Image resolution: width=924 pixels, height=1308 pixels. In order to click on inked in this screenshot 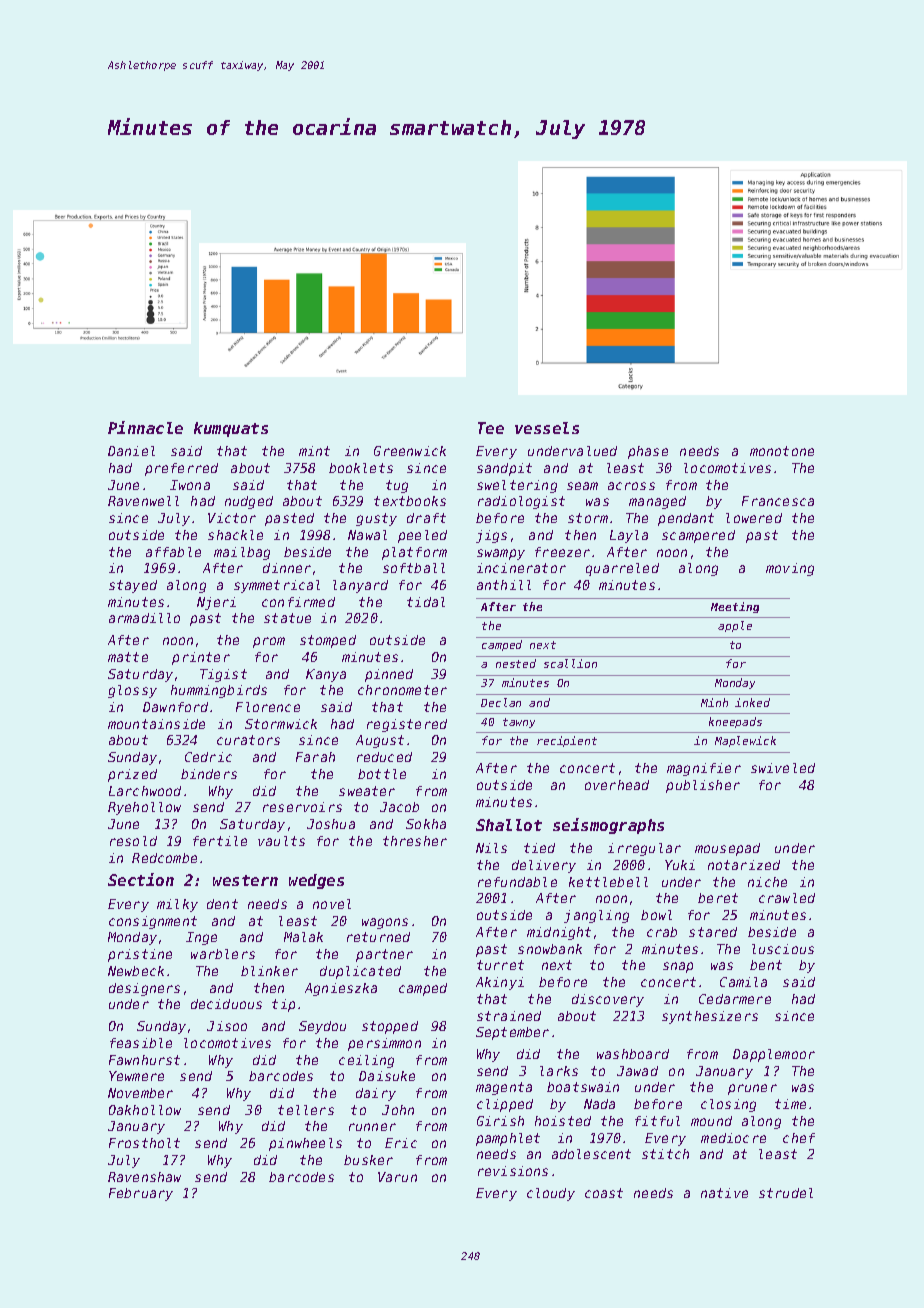, I will do `click(752, 702)`.
